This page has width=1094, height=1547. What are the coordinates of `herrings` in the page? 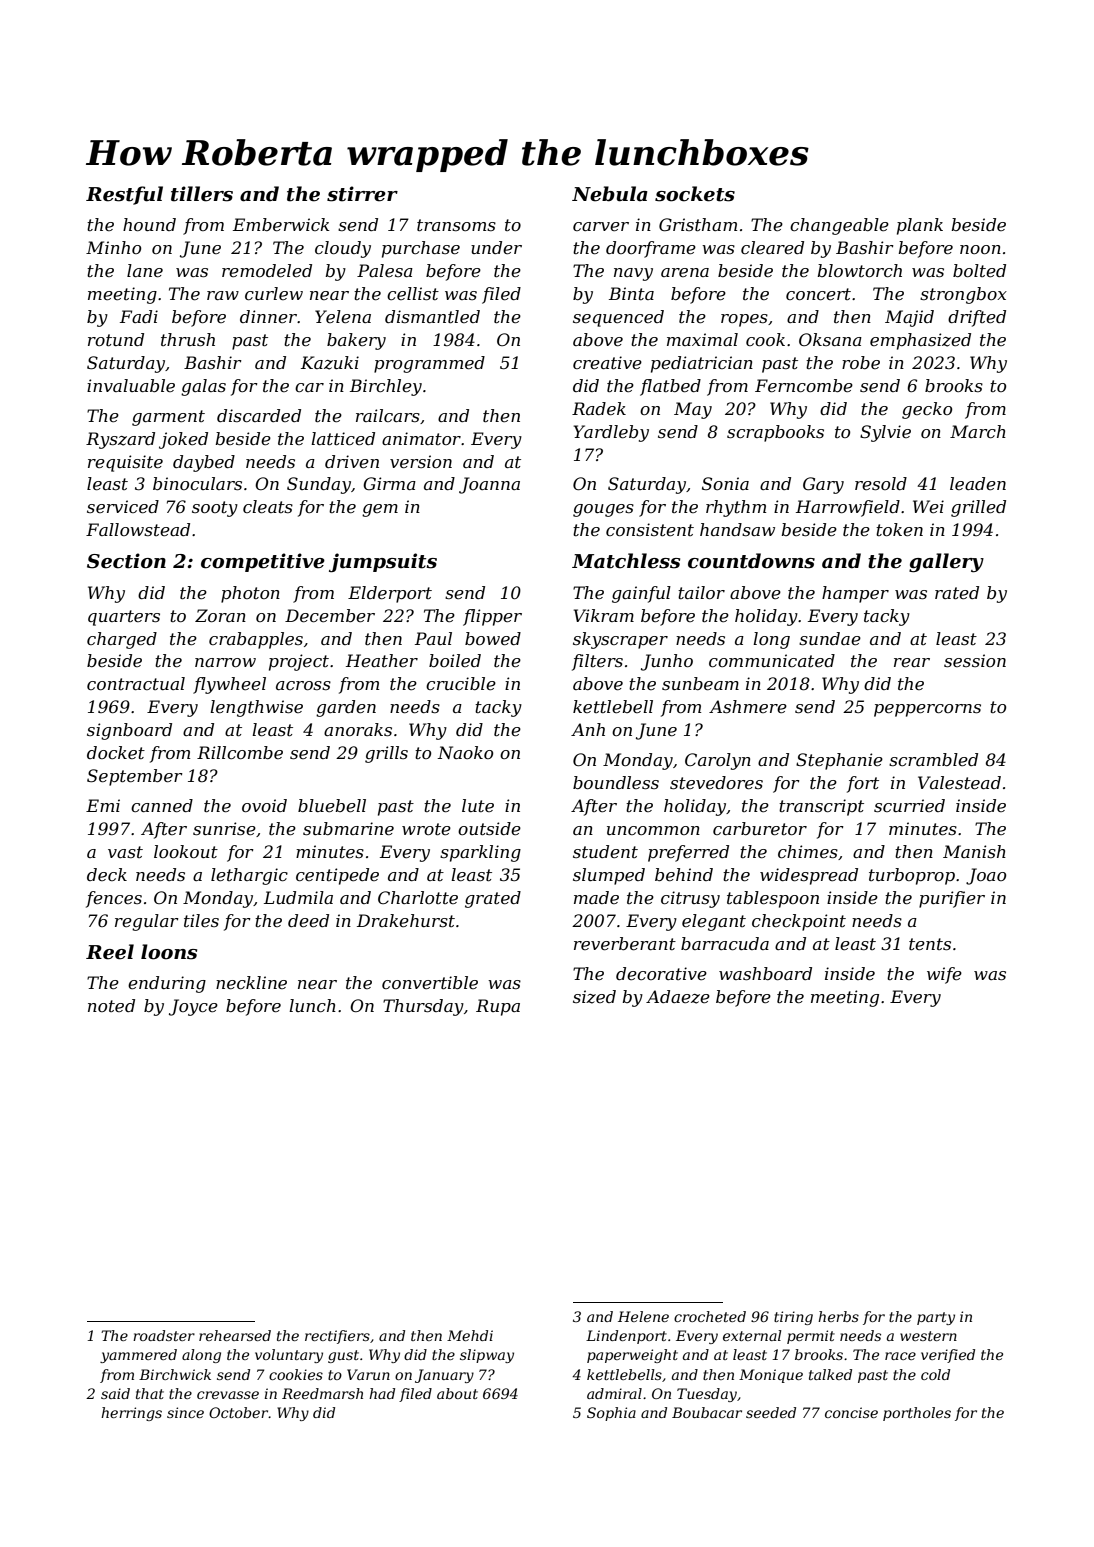 It's located at (131, 1414).
